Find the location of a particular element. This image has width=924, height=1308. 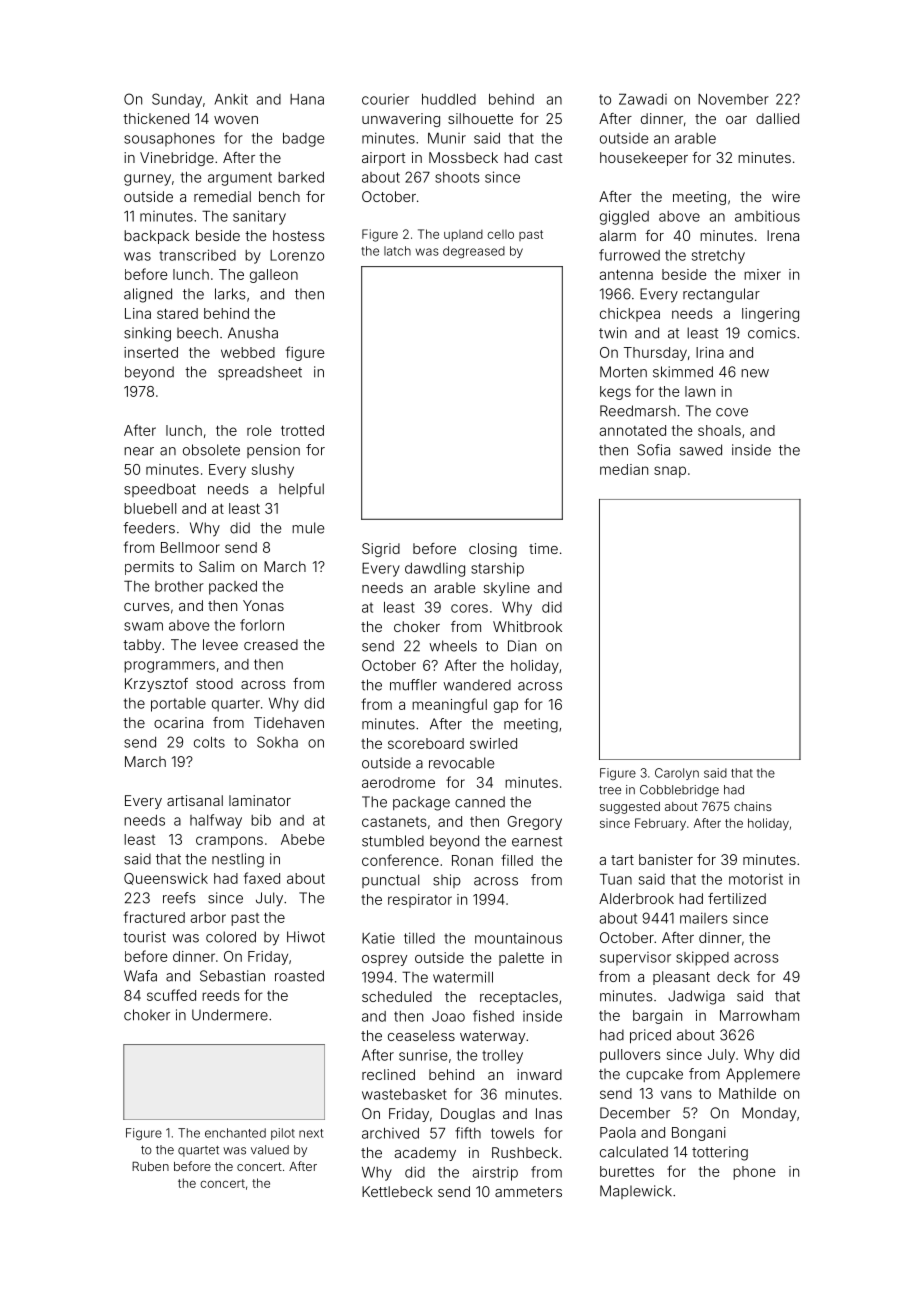

Whitbrook is located at coordinates (527, 626).
